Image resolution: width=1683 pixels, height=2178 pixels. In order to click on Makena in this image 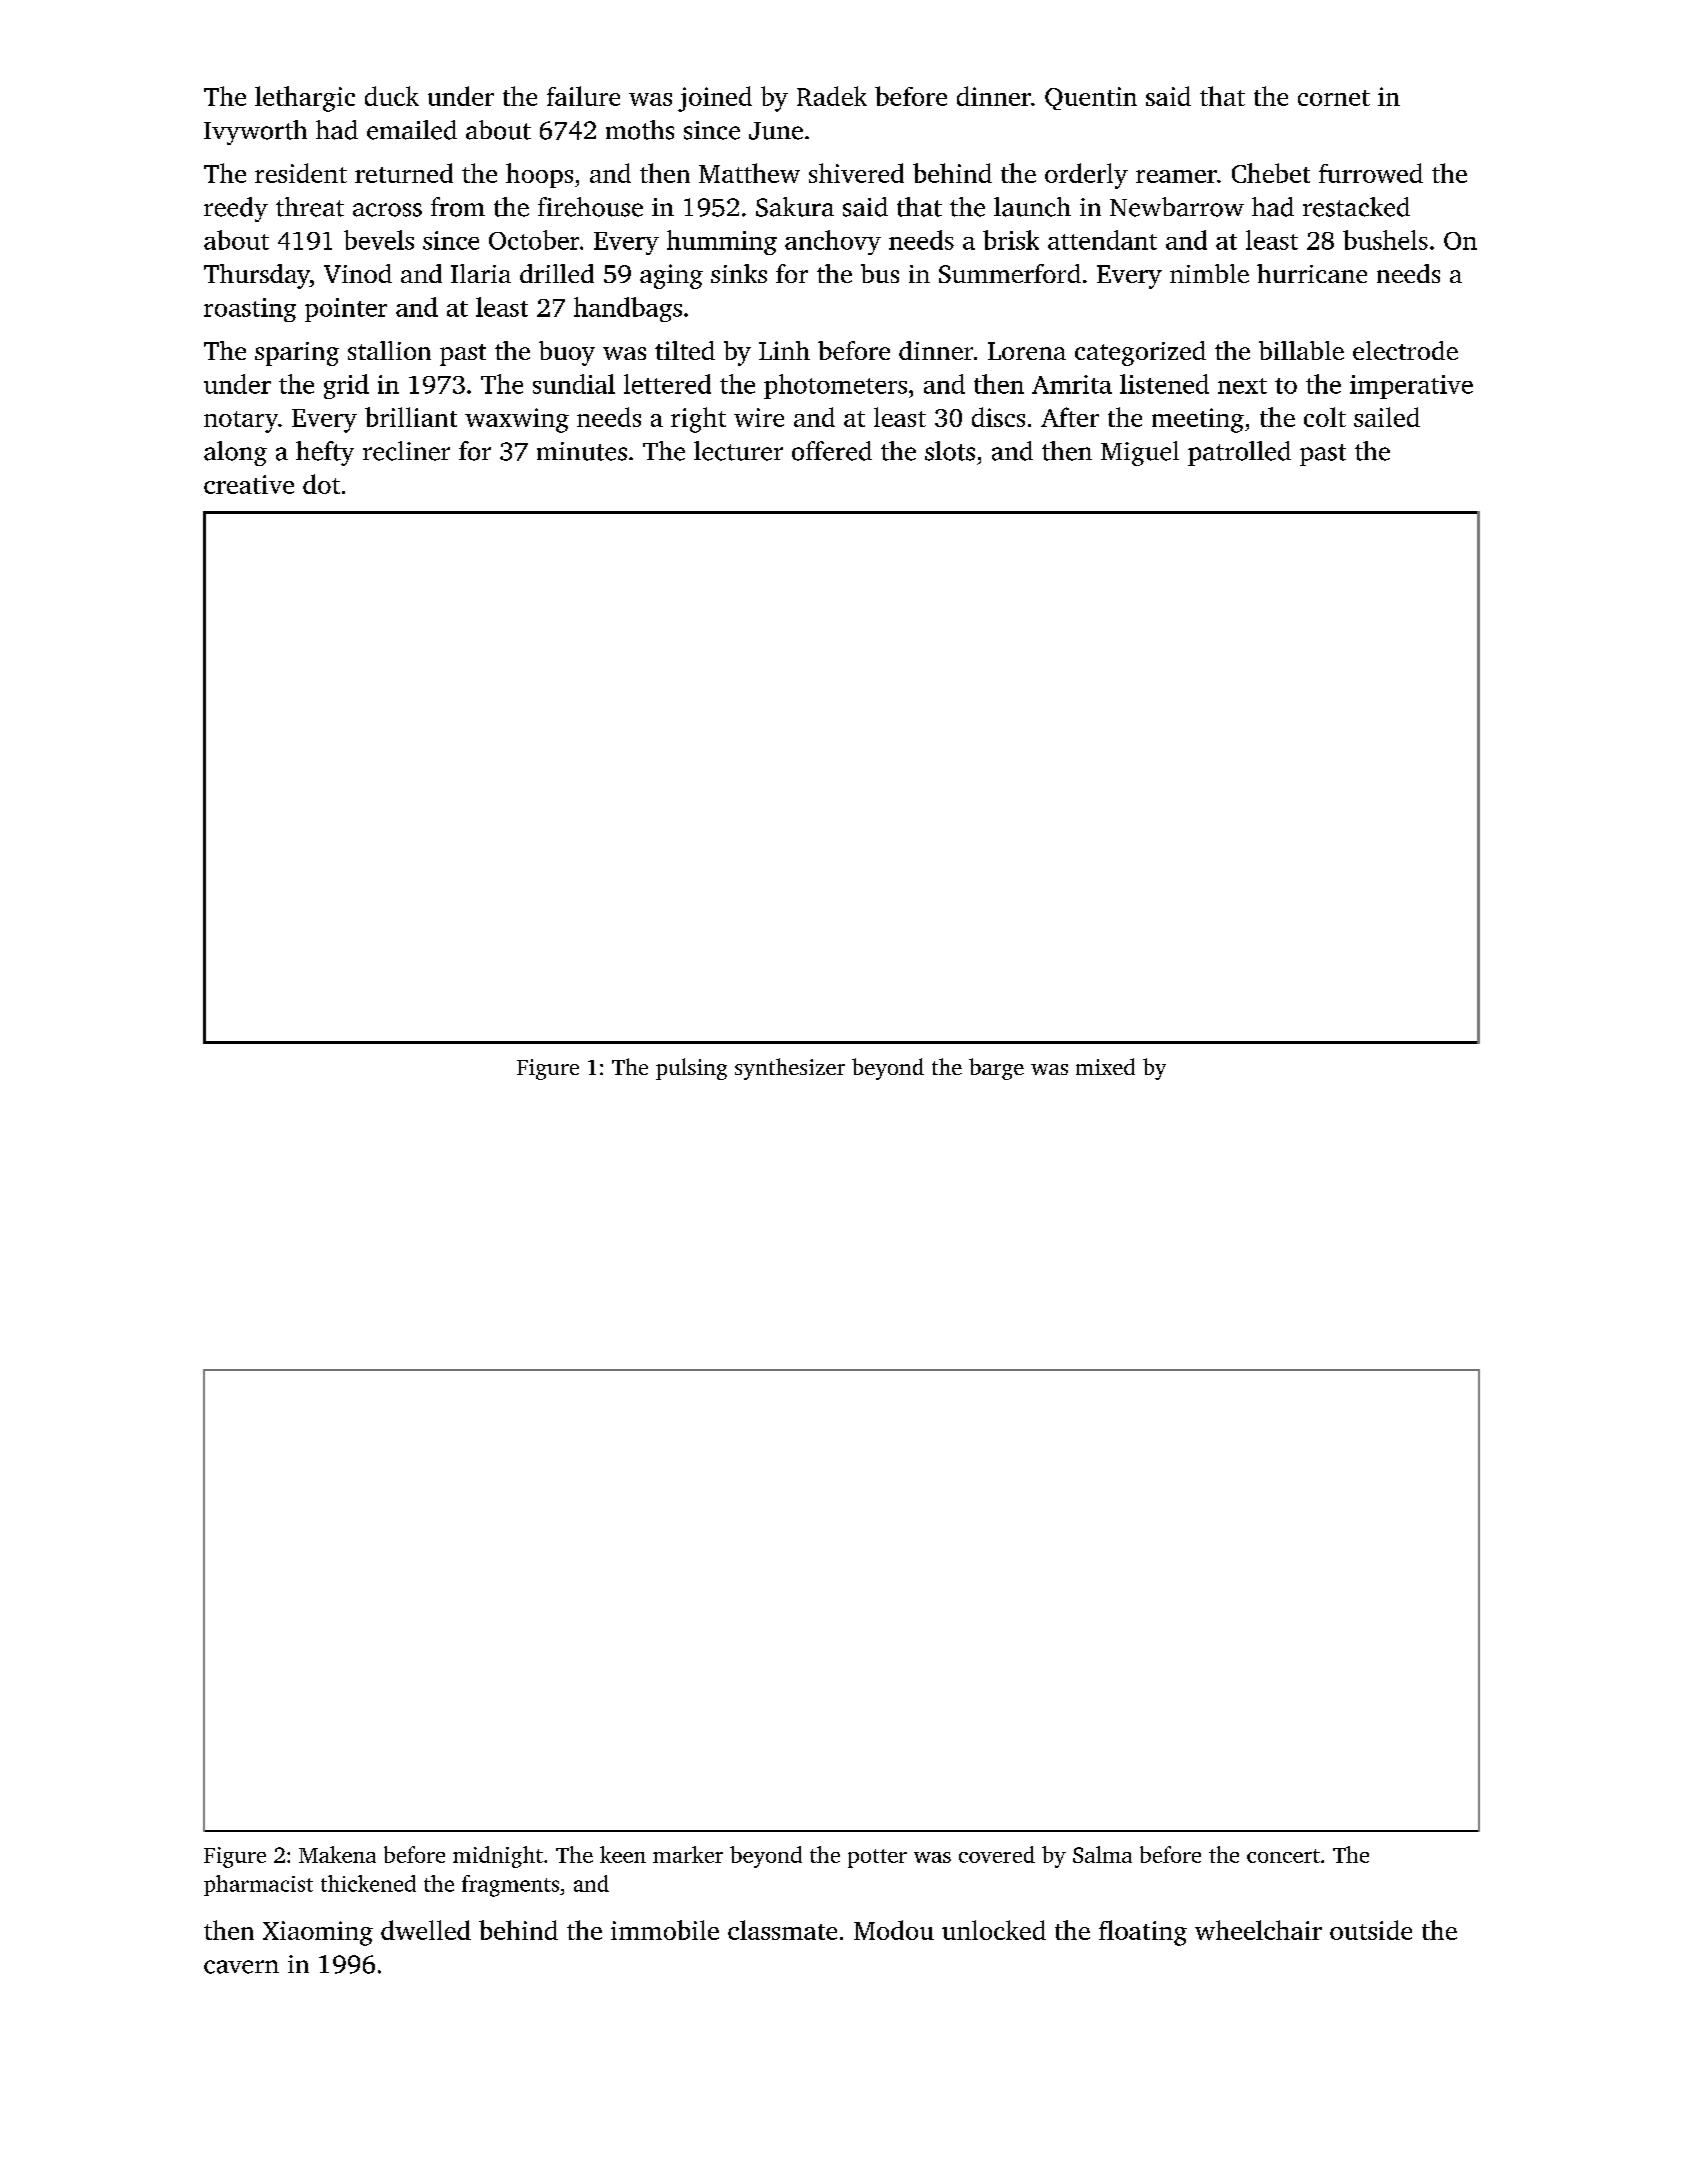, I will do `click(337, 1854)`.
